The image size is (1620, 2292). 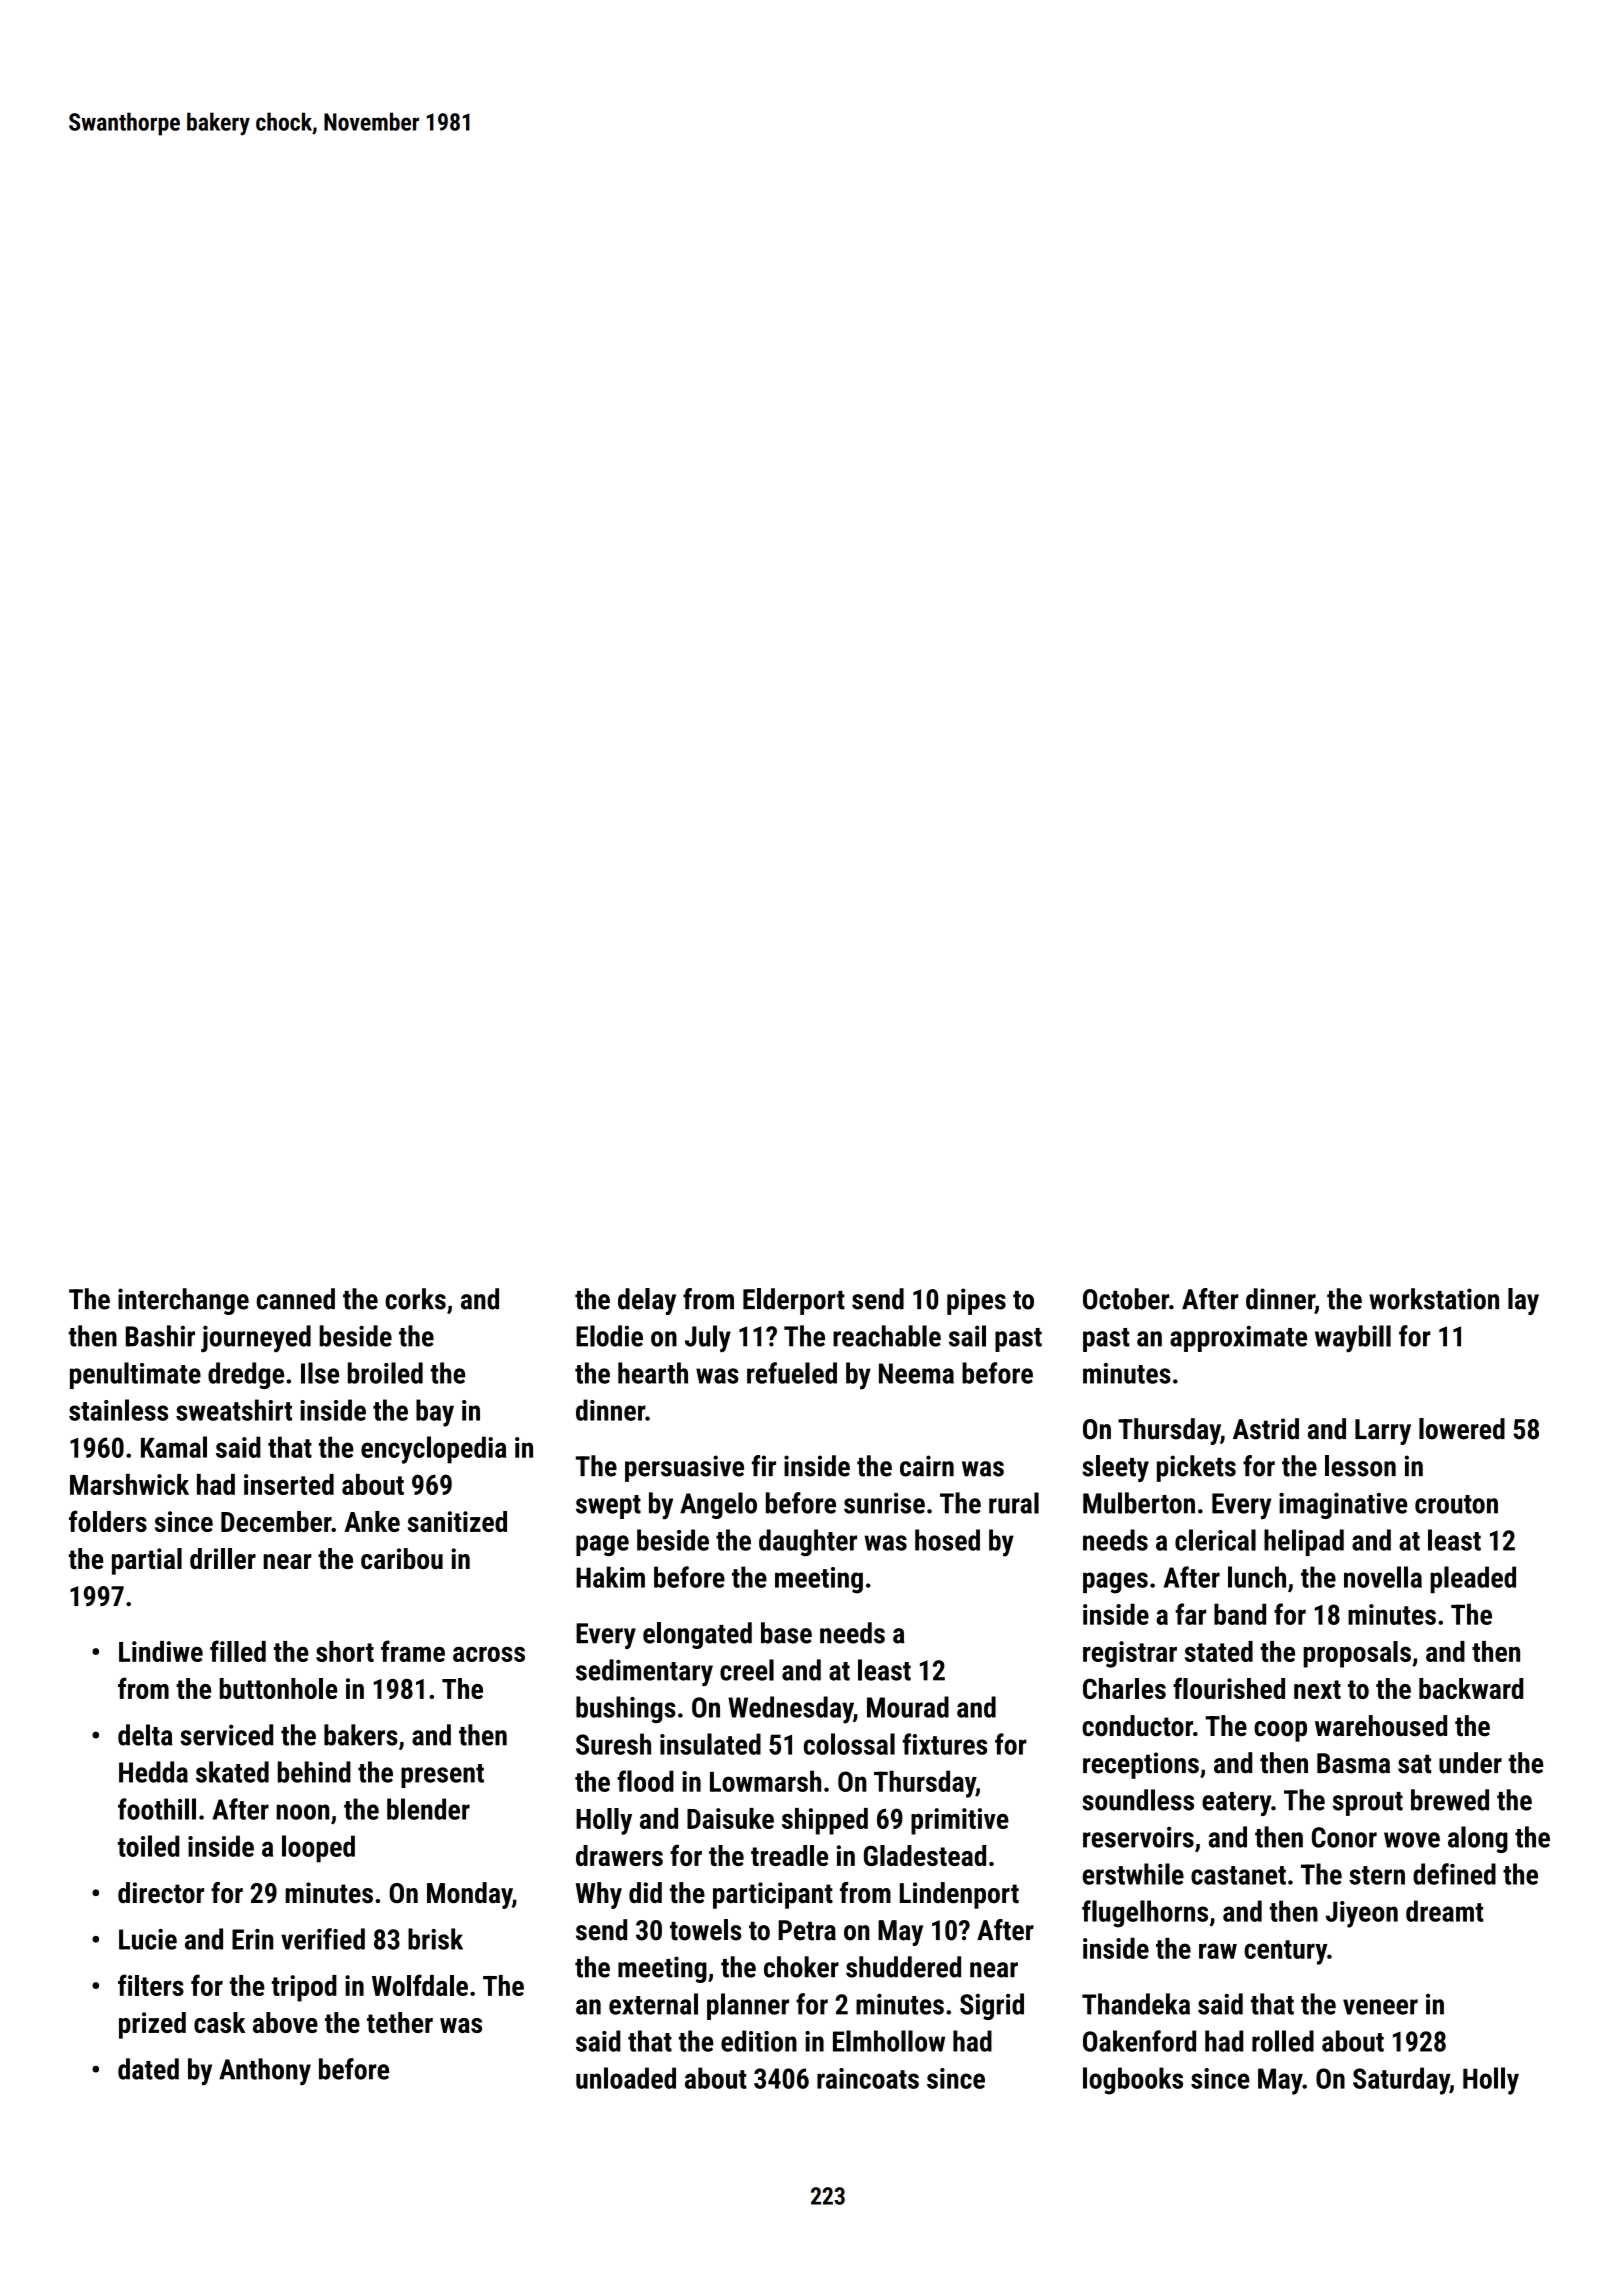 I want to click on approximate, so click(x=1238, y=1338).
